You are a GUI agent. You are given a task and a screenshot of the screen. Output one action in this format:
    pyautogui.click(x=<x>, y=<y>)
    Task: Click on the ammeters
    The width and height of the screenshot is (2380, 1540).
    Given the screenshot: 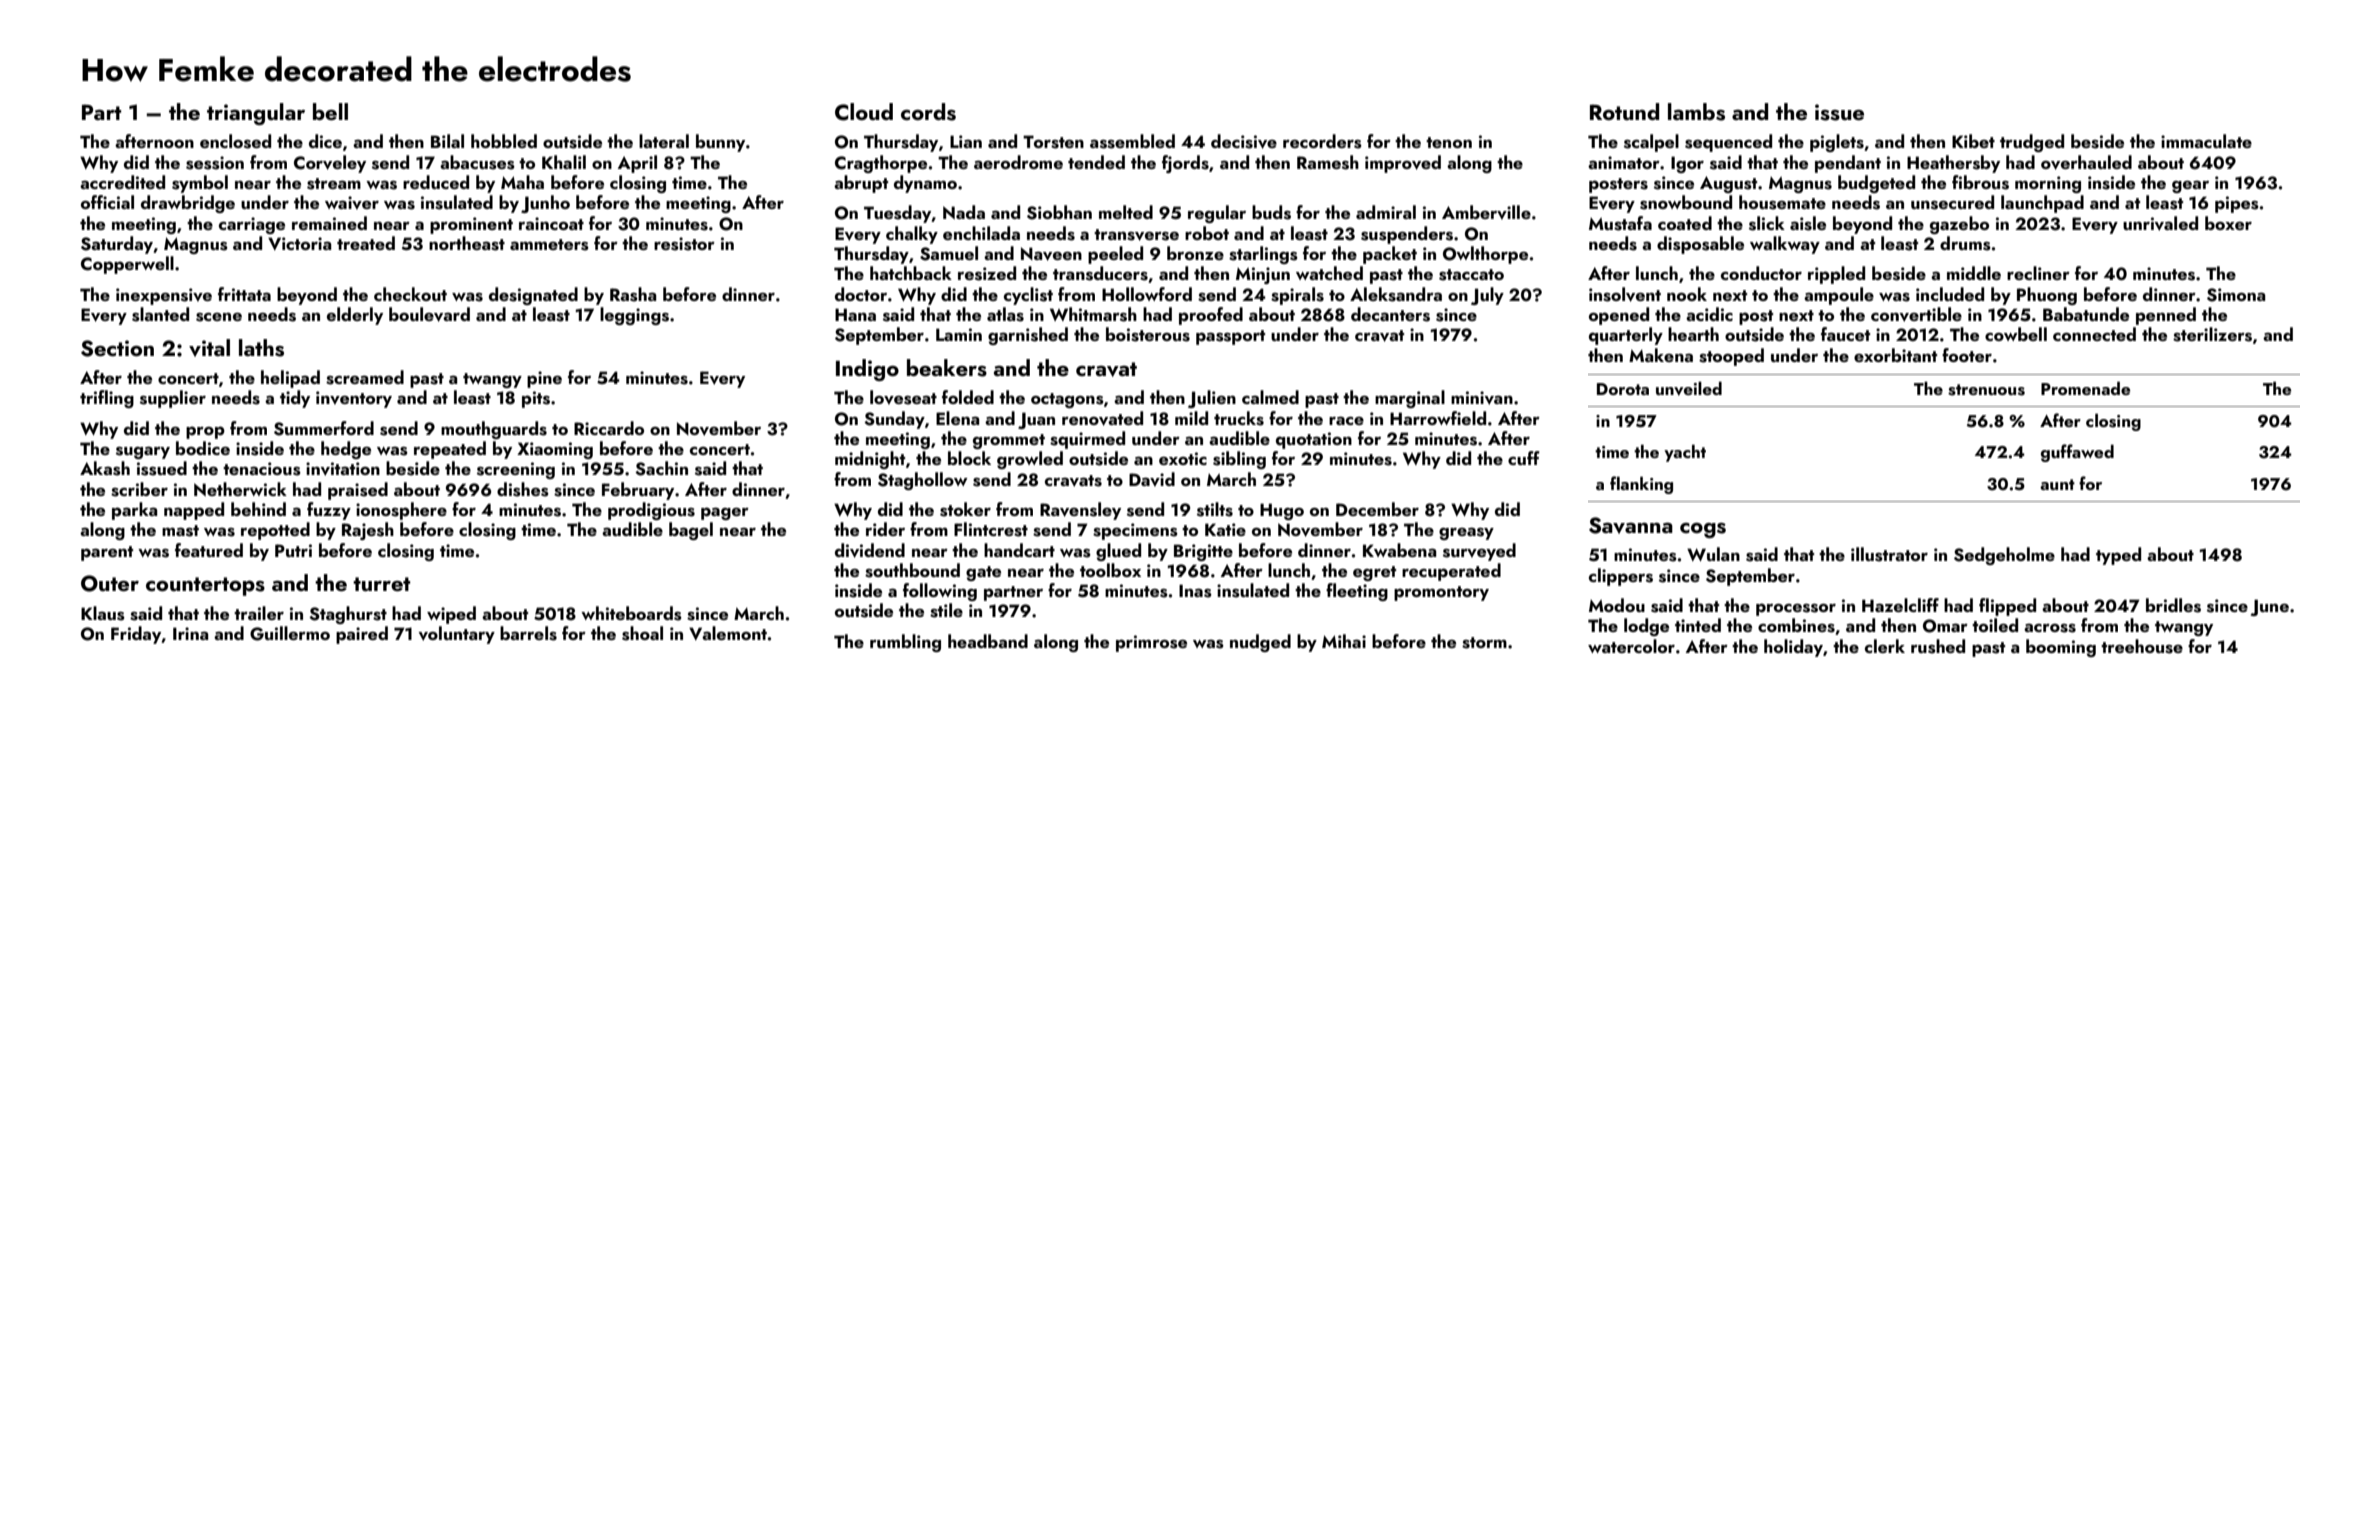 What is the action you would take?
    pyautogui.click(x=549, y=245)
